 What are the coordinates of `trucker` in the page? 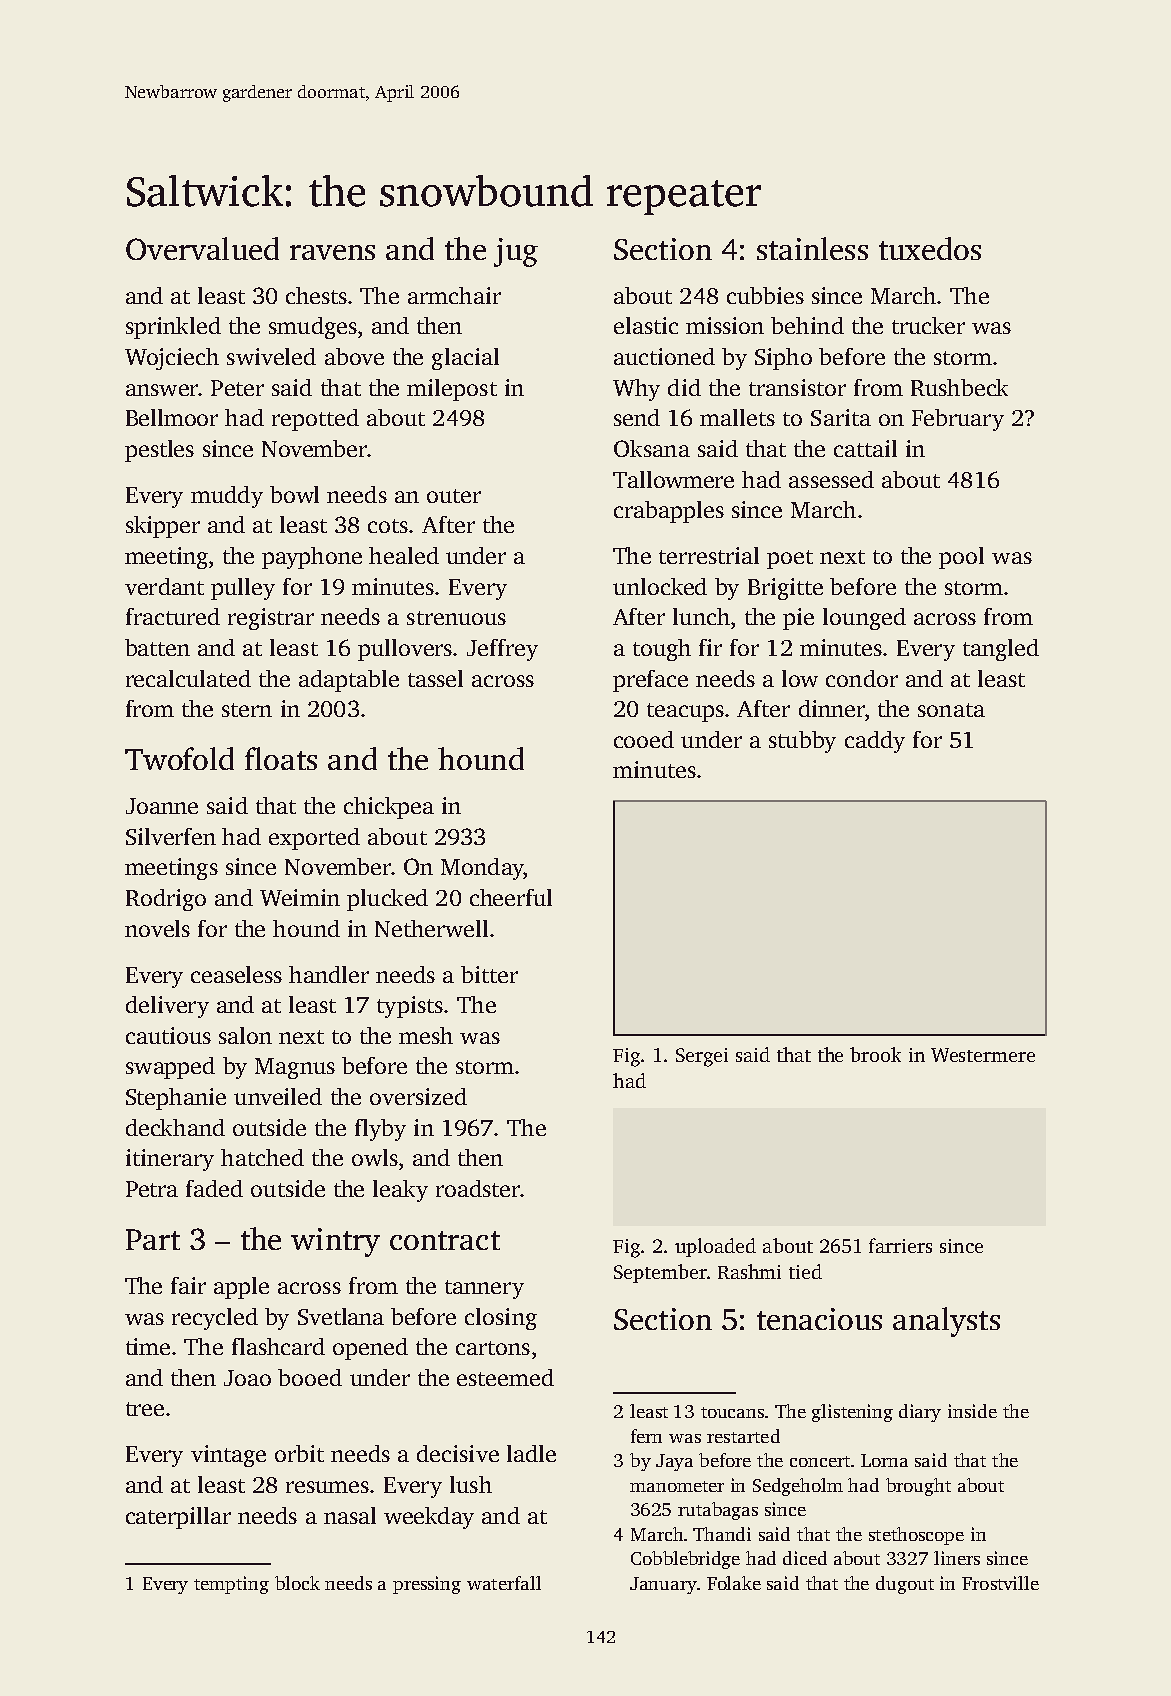 It's located at (928, 325).
